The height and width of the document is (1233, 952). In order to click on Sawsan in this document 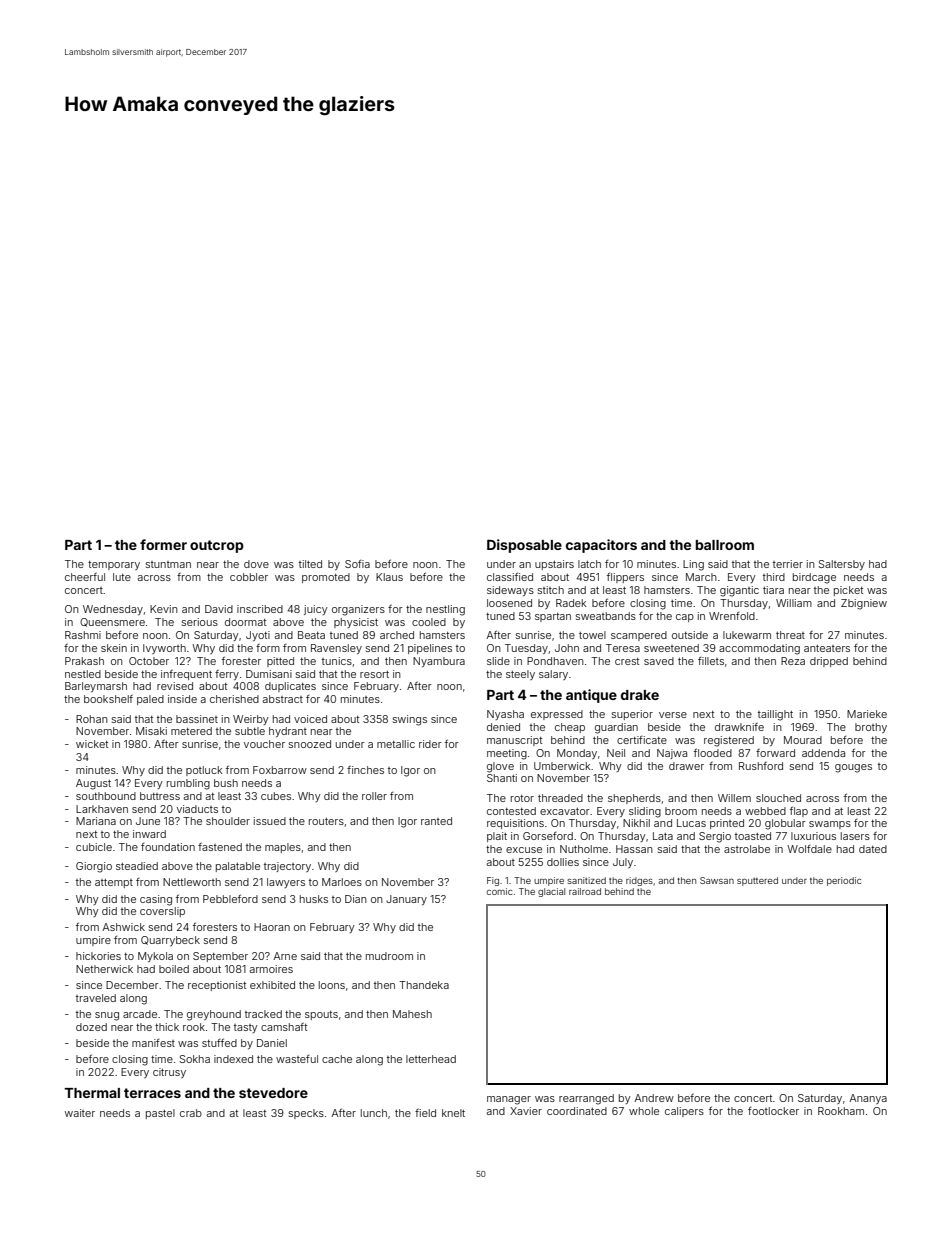, I will do `click(717, 880)`.
